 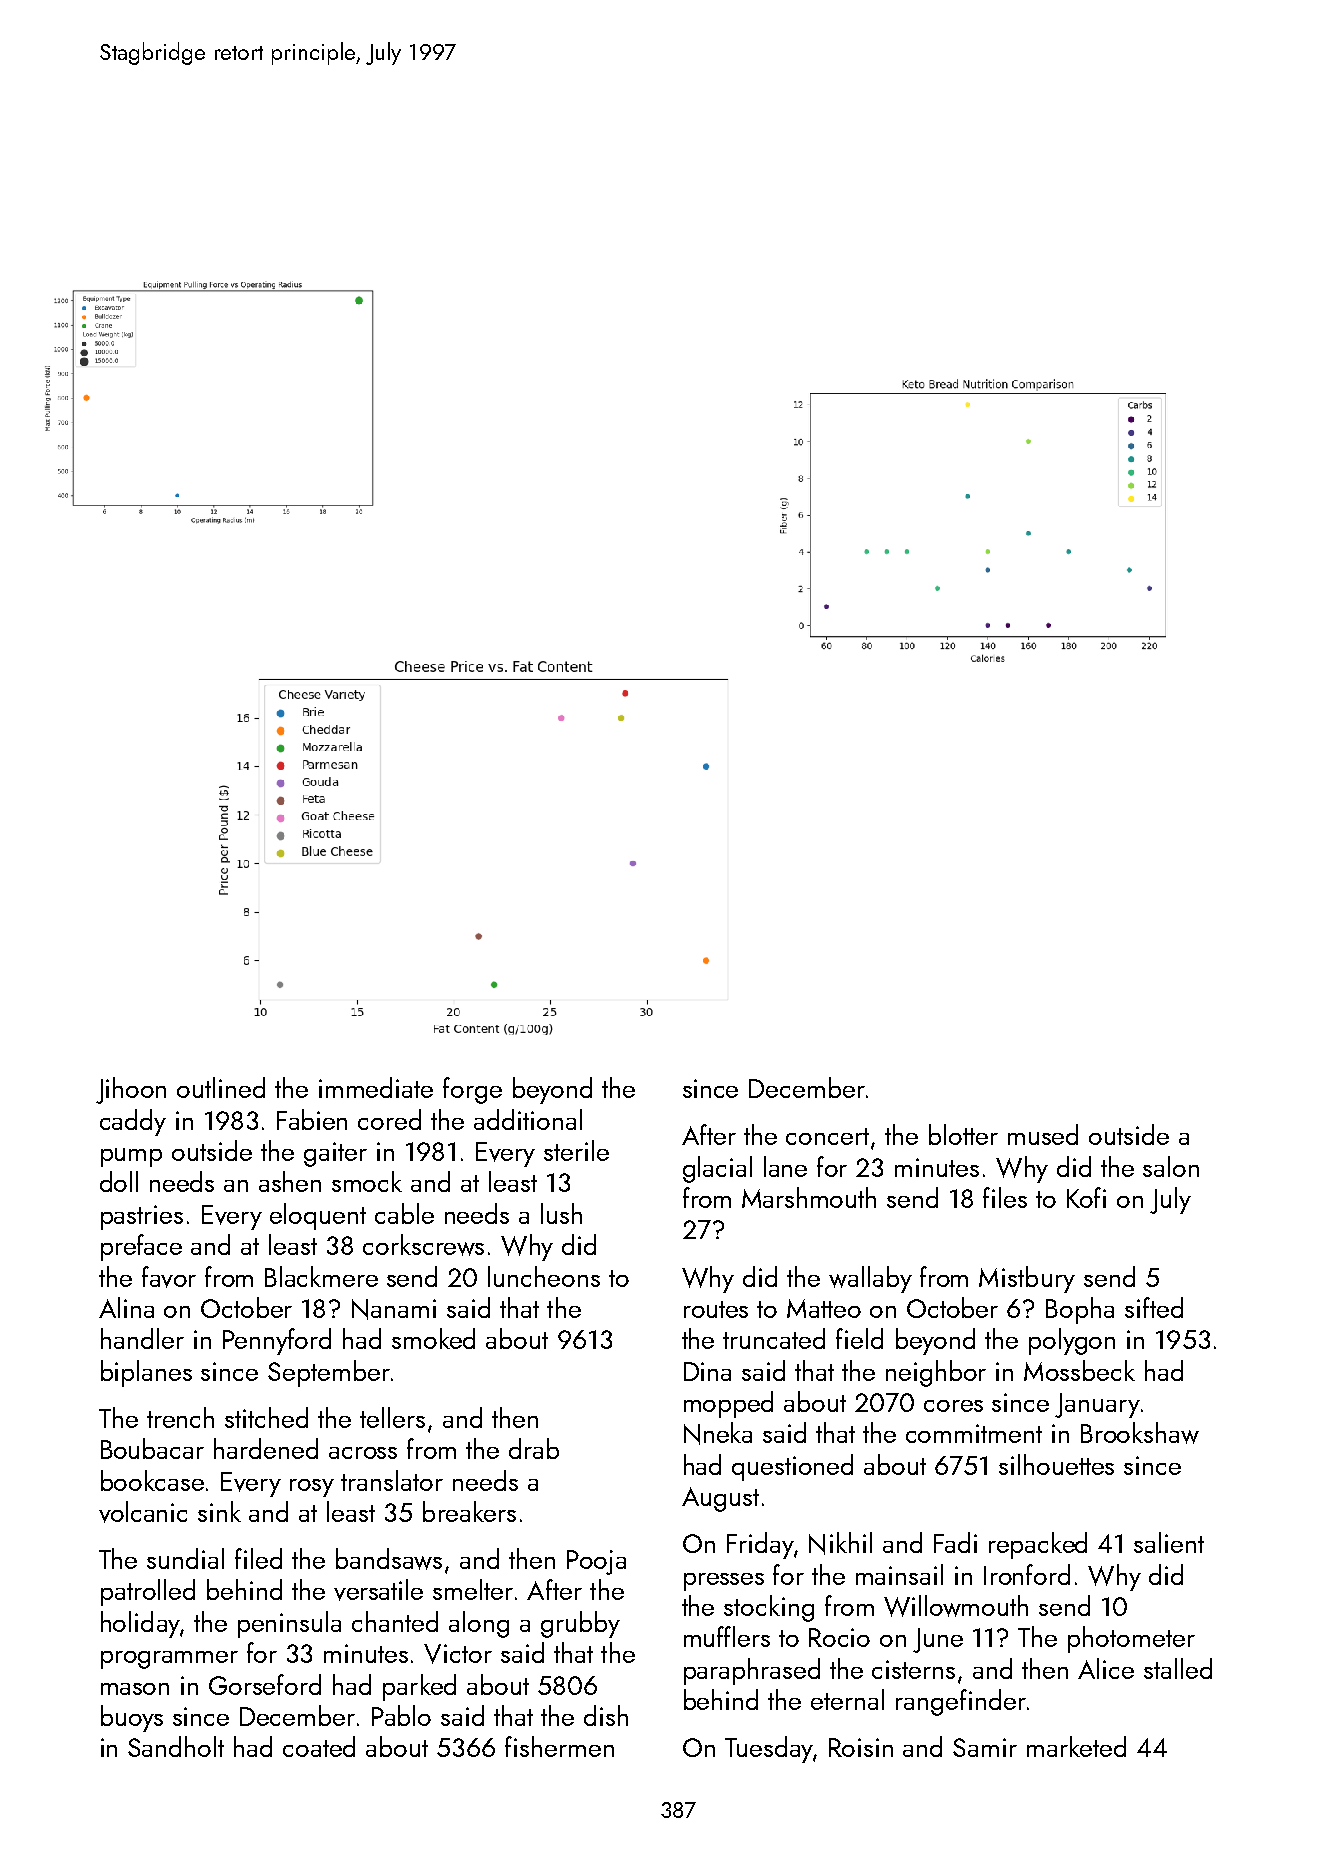 I want to click on luncheons, so click(x=544, y=1276).
